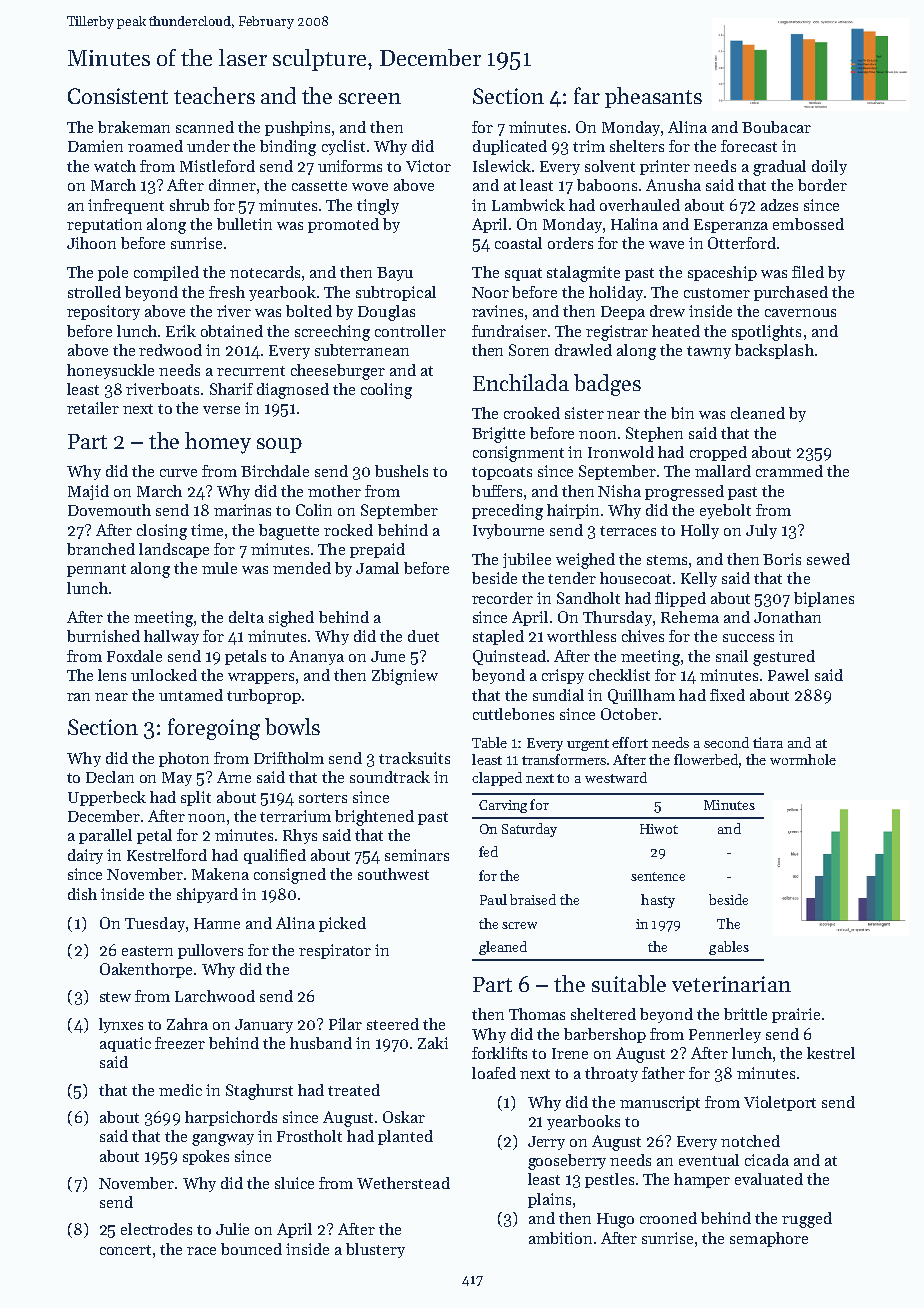 The width and height of the screenshot is (924, 1308). Describe the element at coordinates (251, 1249) in the screenshot. I see `bounced` at that location.
